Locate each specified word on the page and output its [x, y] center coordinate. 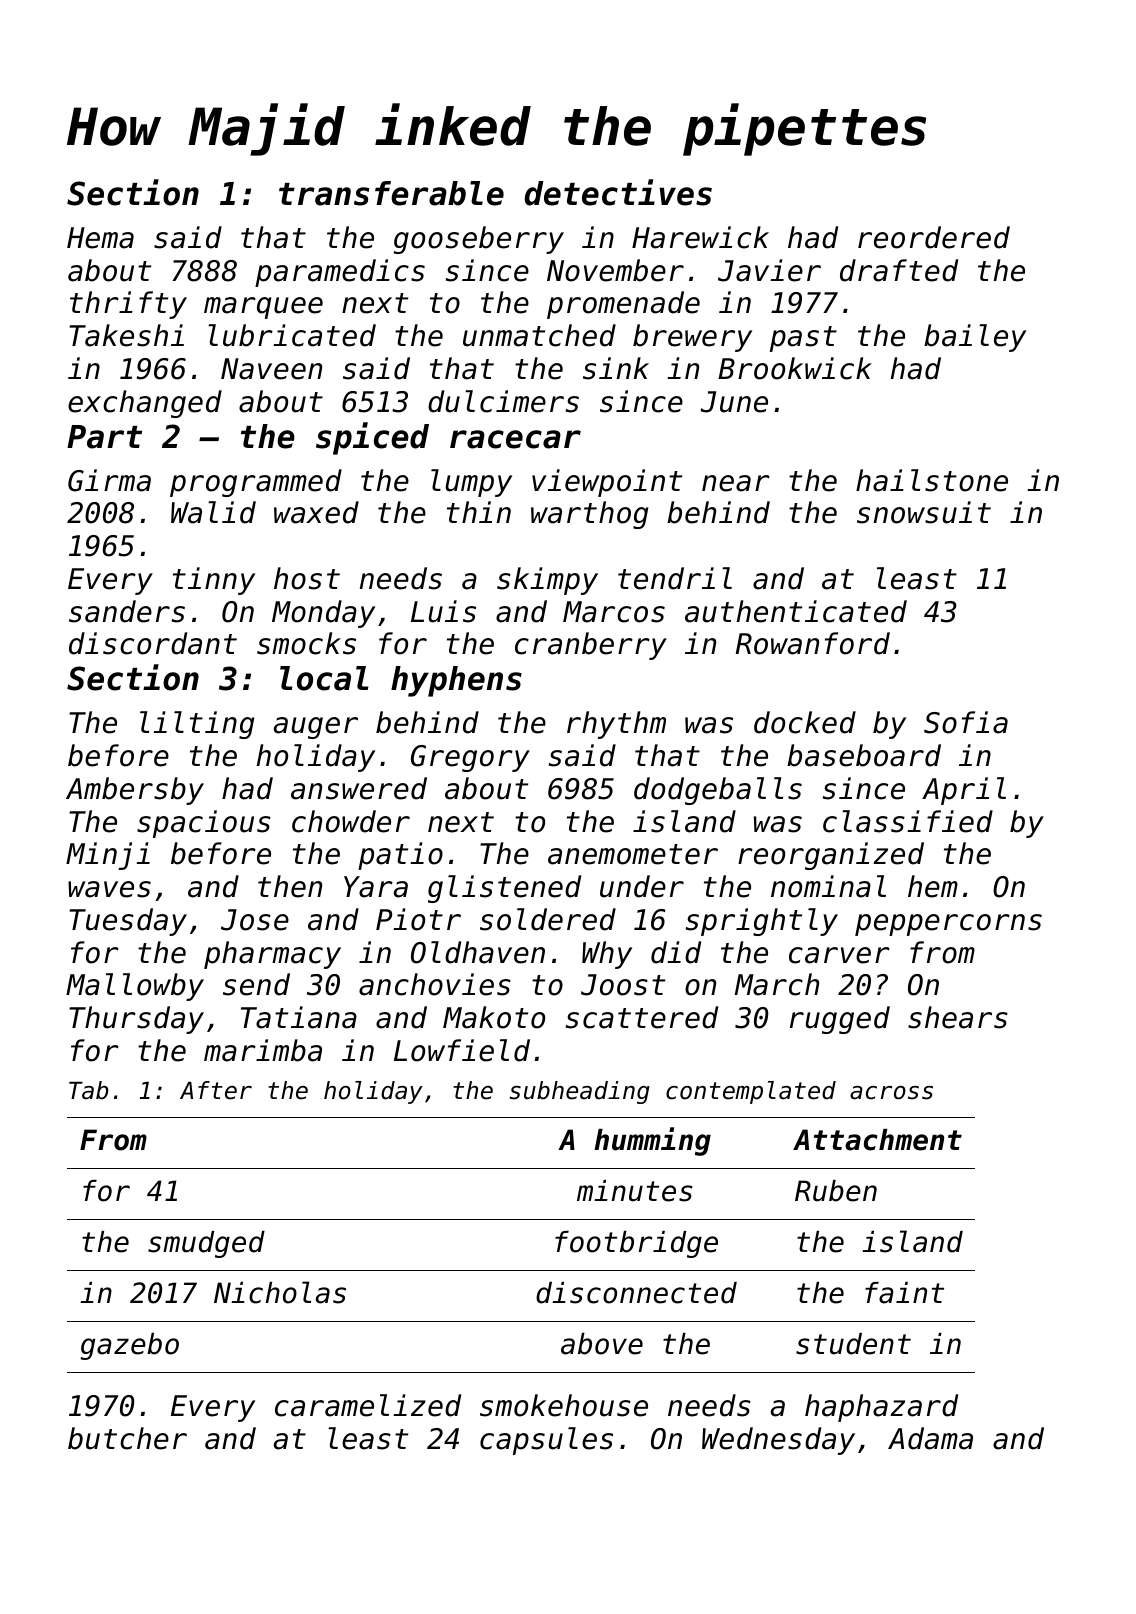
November [615, 270]
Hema [100, 238]
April [964, 791]
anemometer [633, 854]
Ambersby [135, 791]
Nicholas [280, 1292]
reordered [934, 237]
